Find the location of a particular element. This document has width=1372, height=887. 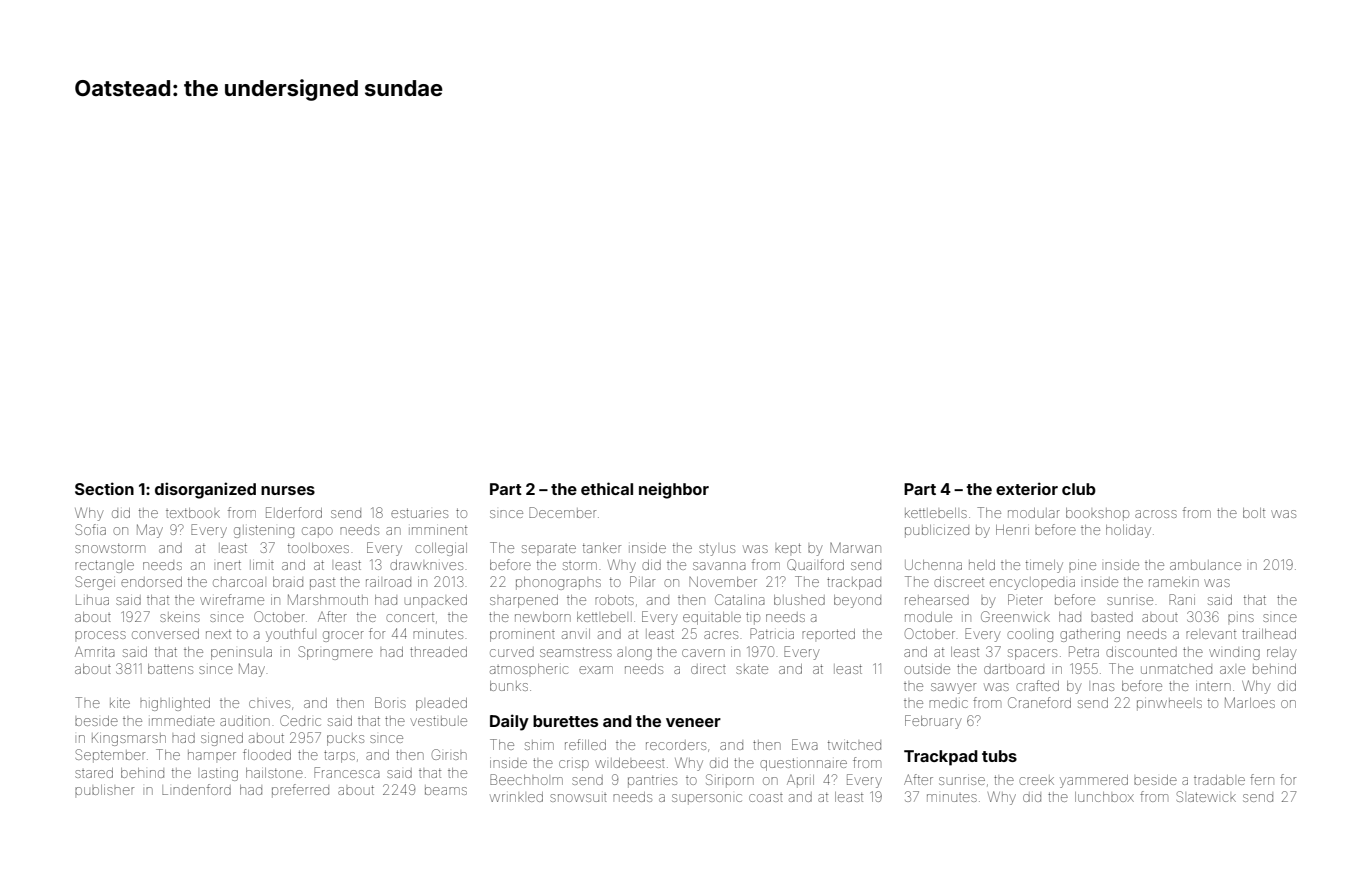

kite is located at coordinates (120, 703).
